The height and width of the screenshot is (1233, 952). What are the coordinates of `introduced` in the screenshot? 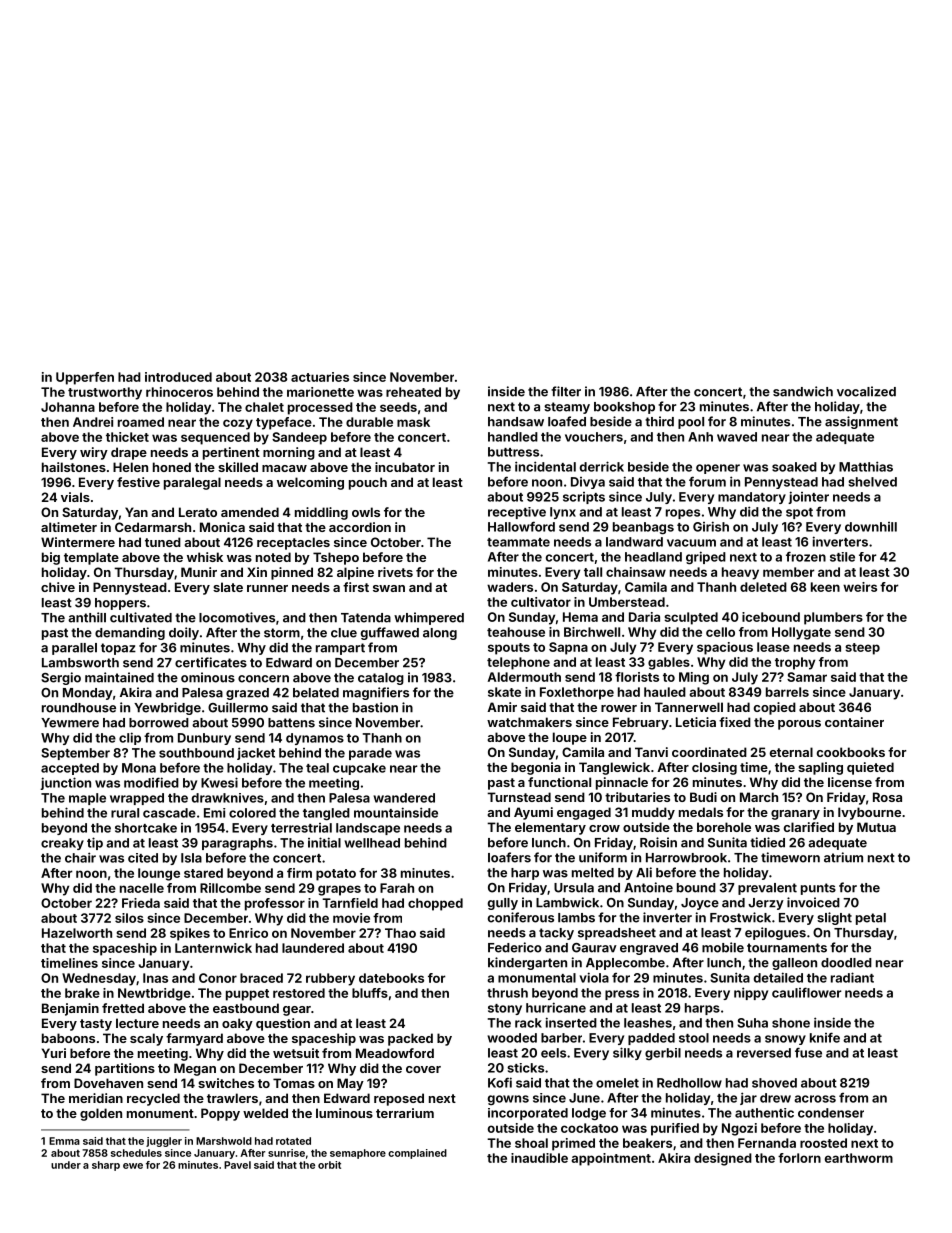 It's located at (178, 377).
